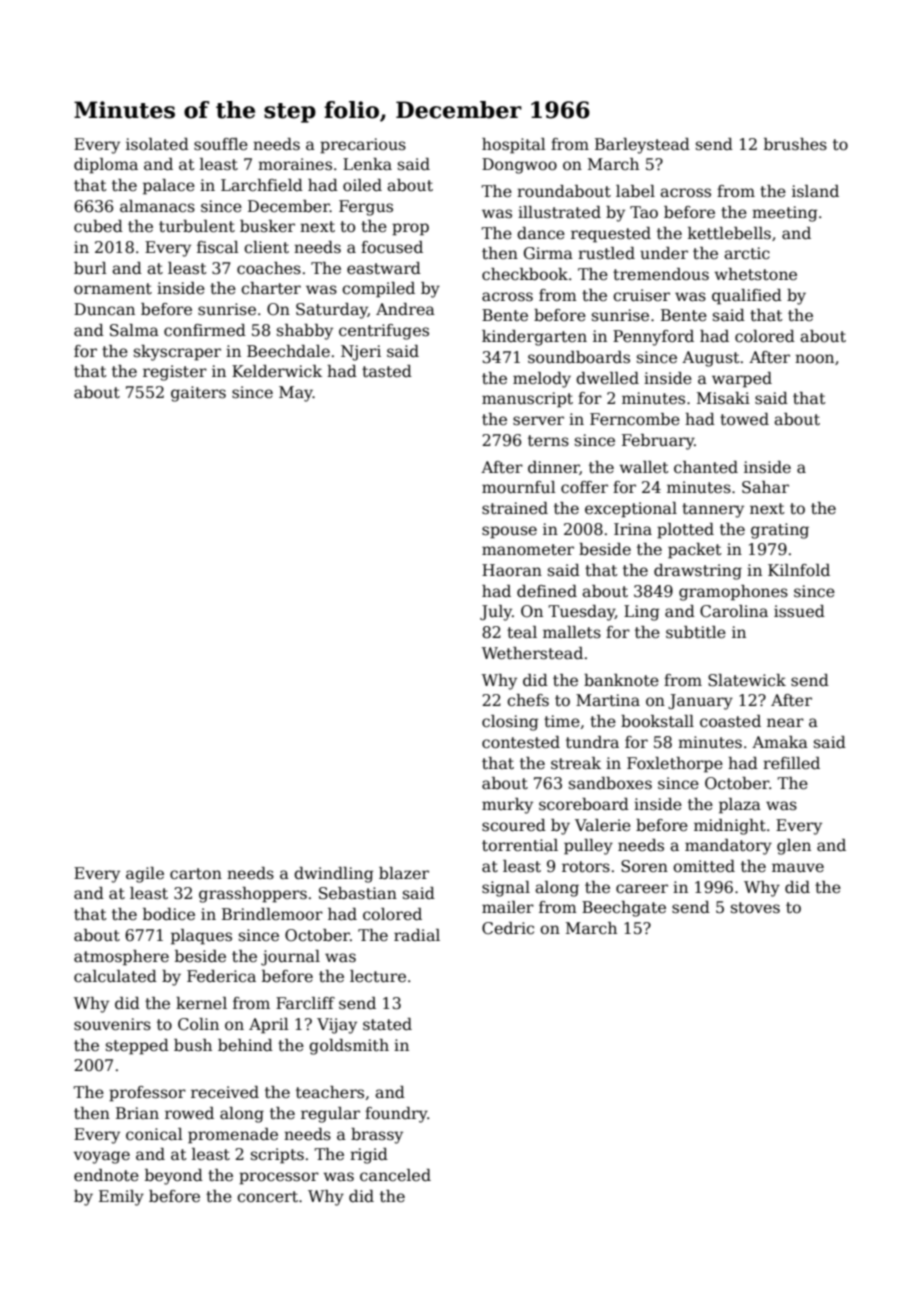  What do you see at coordinates (174, 1177) in the page?
I see `beyond` at bounding box center [174, 1177].
